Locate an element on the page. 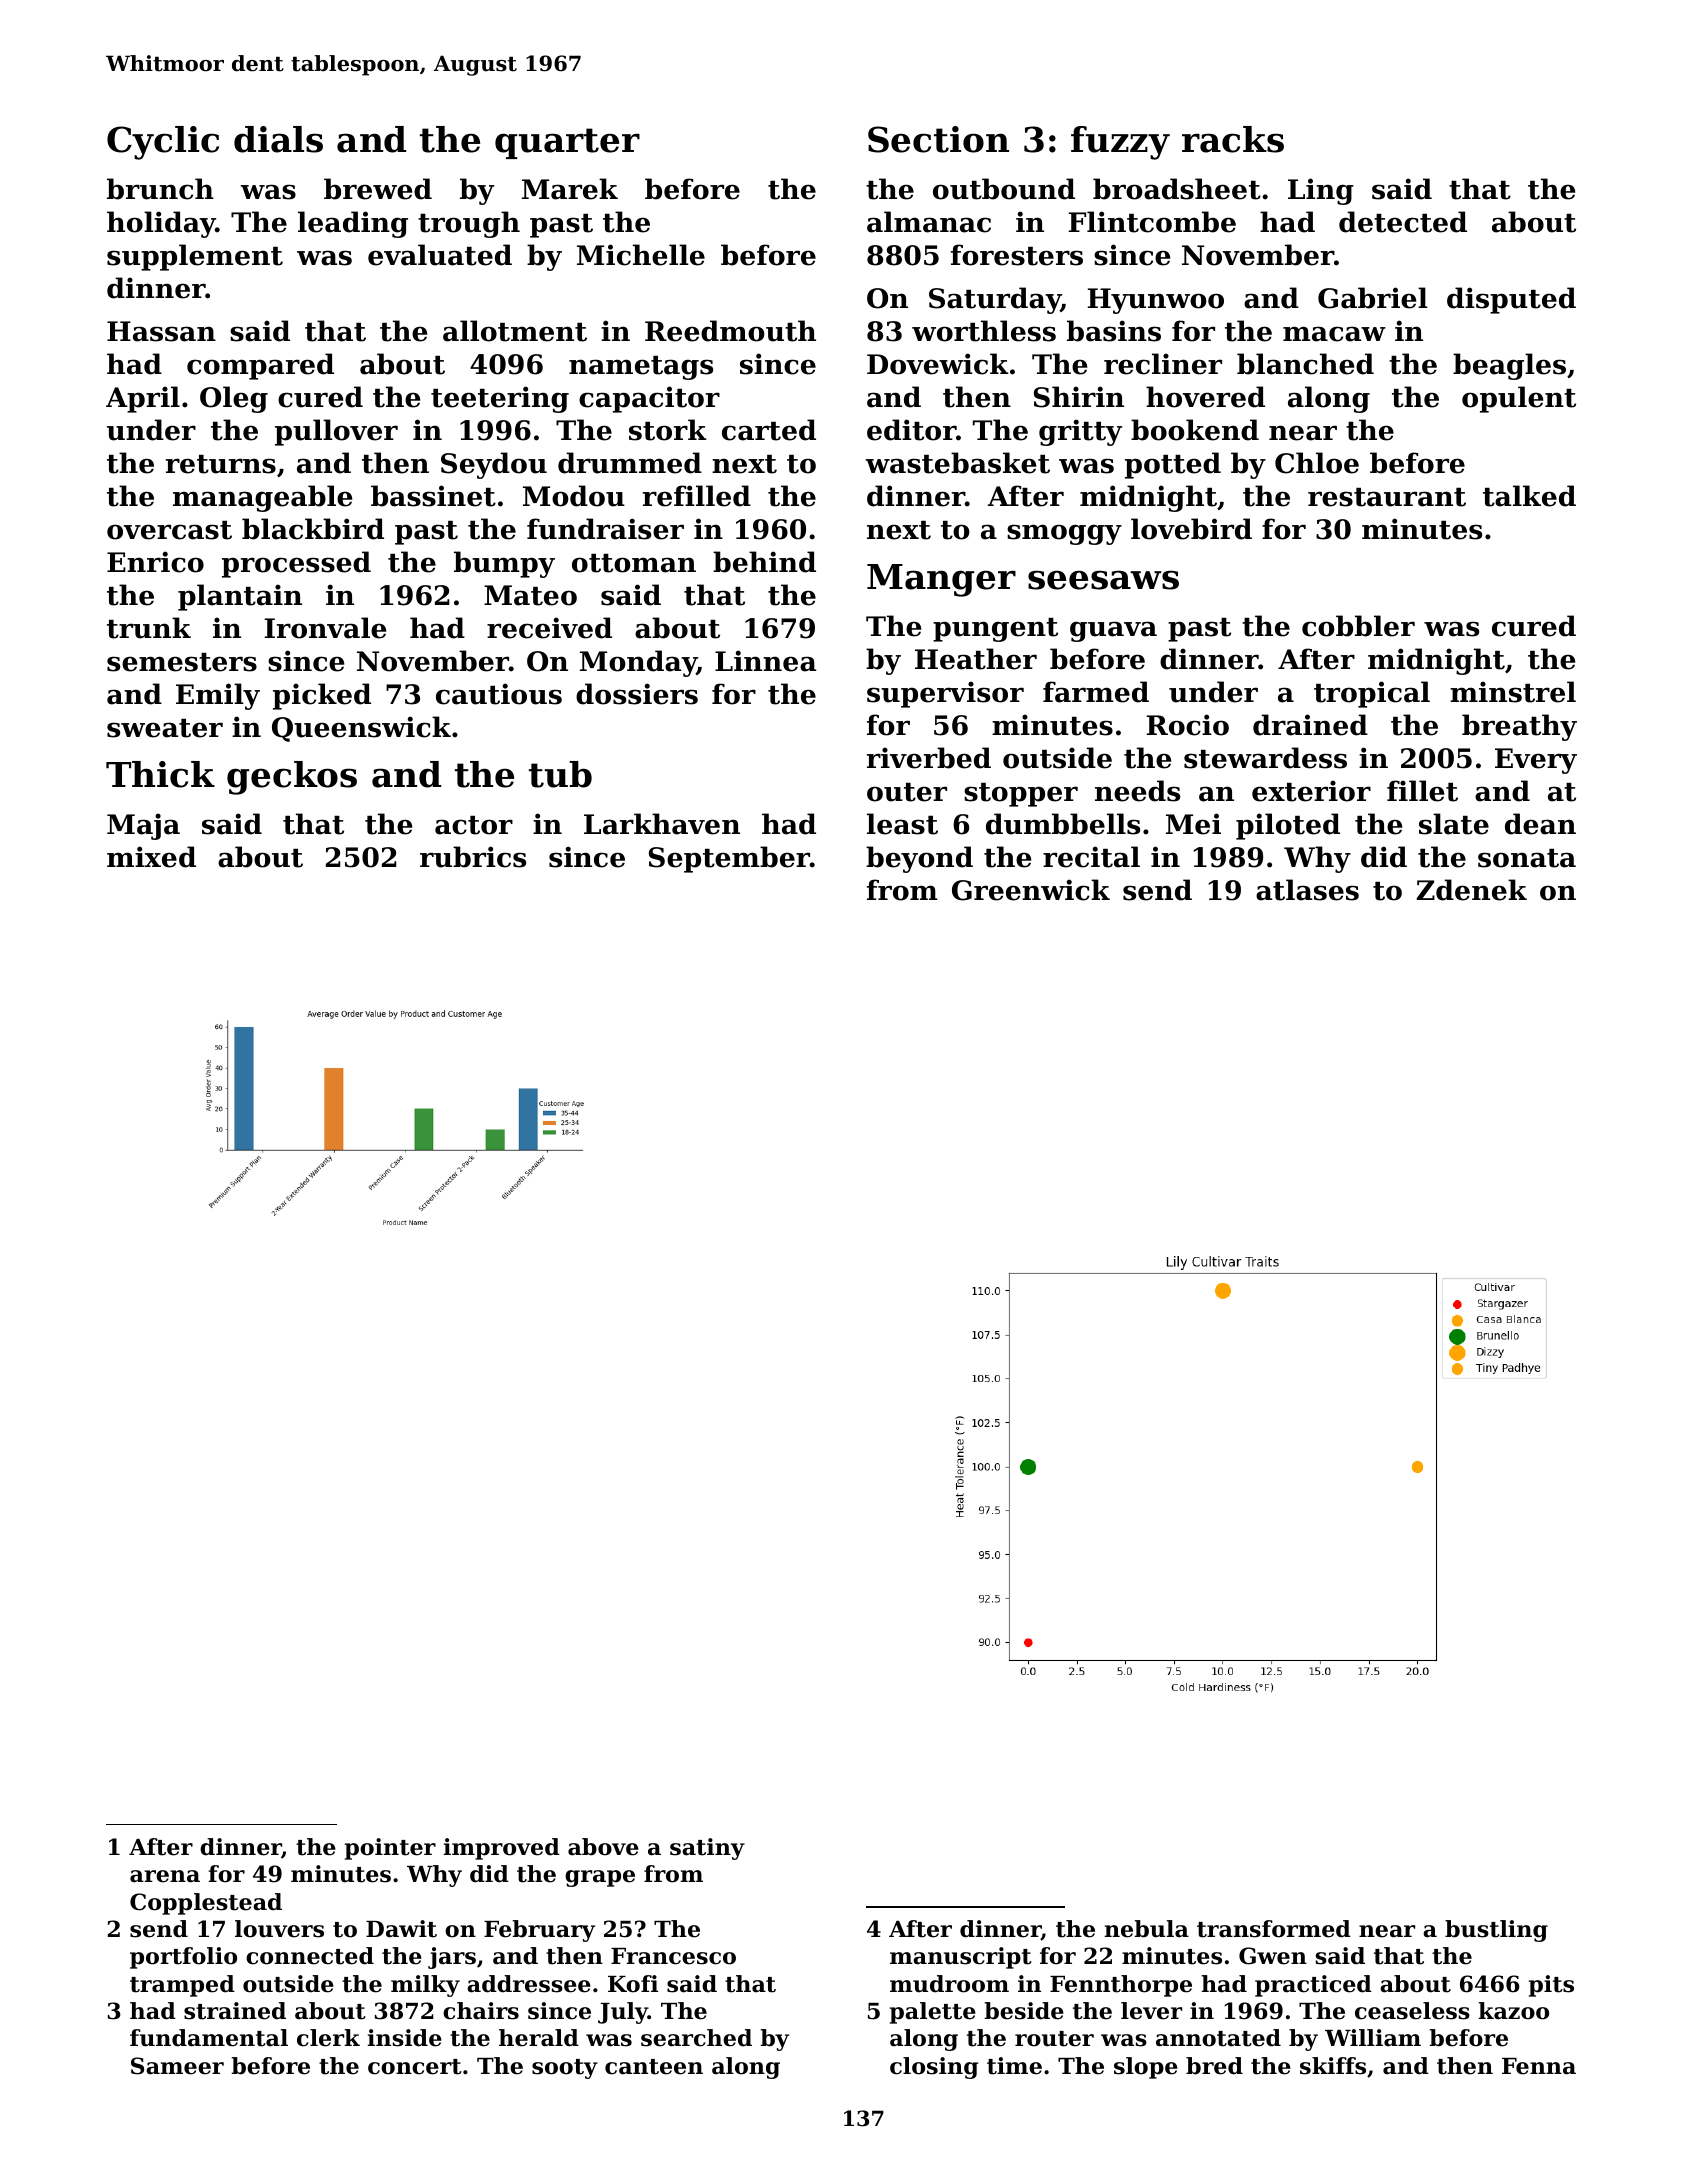 This image has height=2178, width=1683. cobbler is located at coordinates (1358, 626).
